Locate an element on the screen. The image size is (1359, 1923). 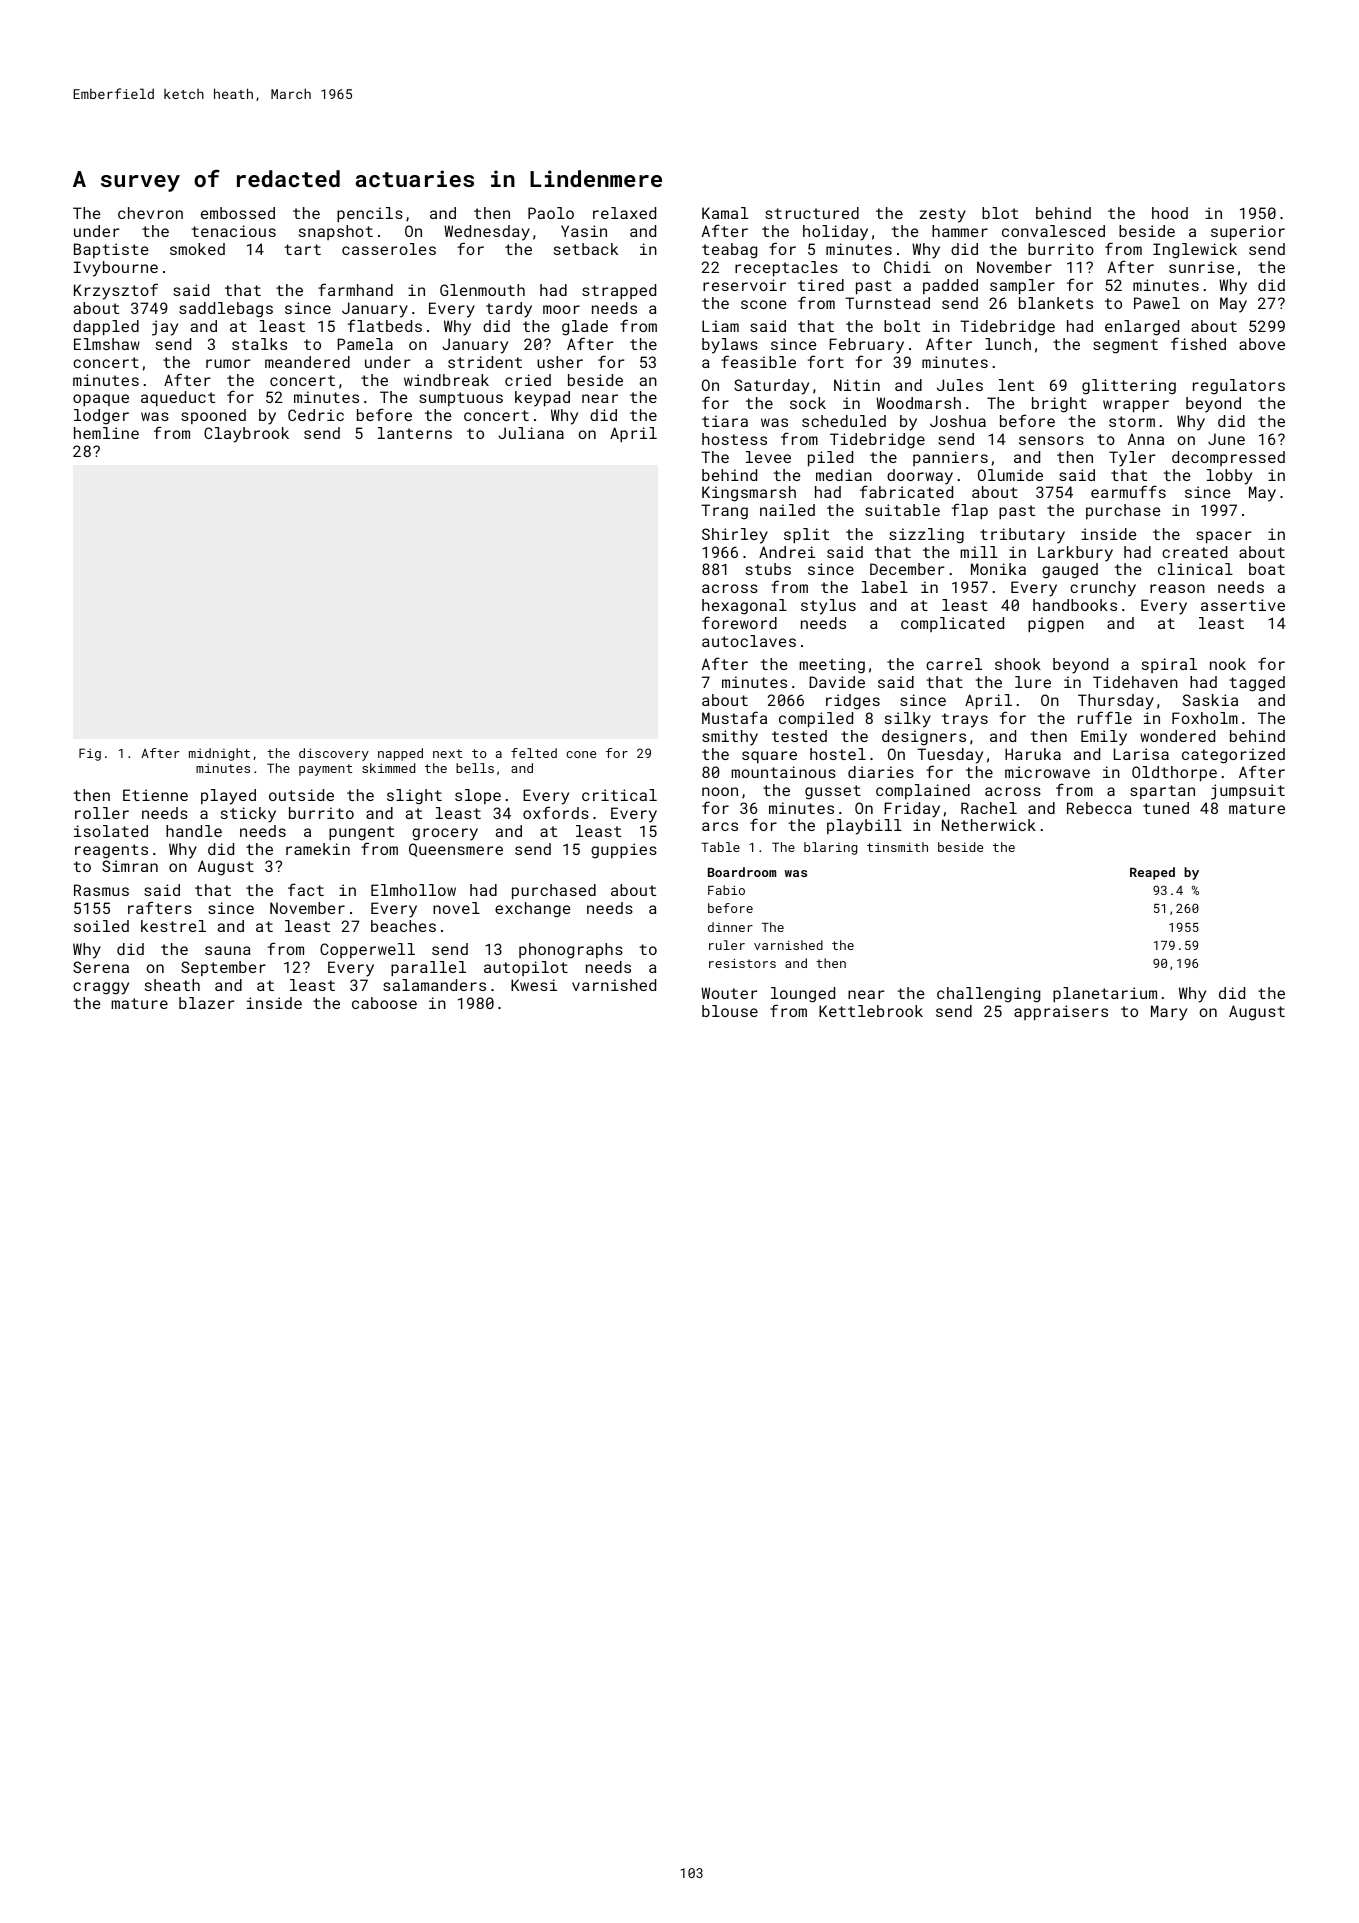
Kettlebrook is located at coordinates (871, 1011).
